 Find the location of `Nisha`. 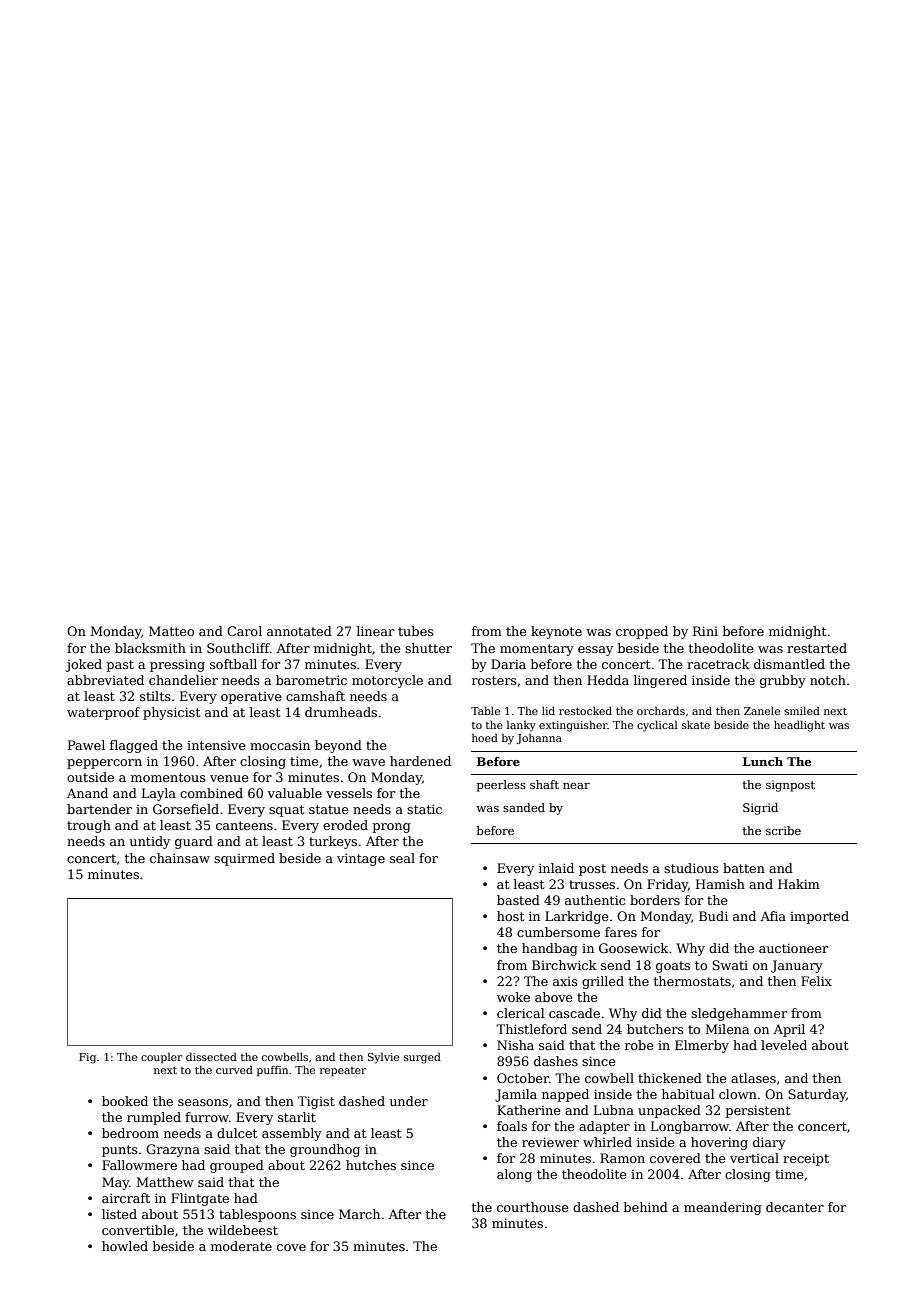

Nisha is located at coordinates (515, 1045).
